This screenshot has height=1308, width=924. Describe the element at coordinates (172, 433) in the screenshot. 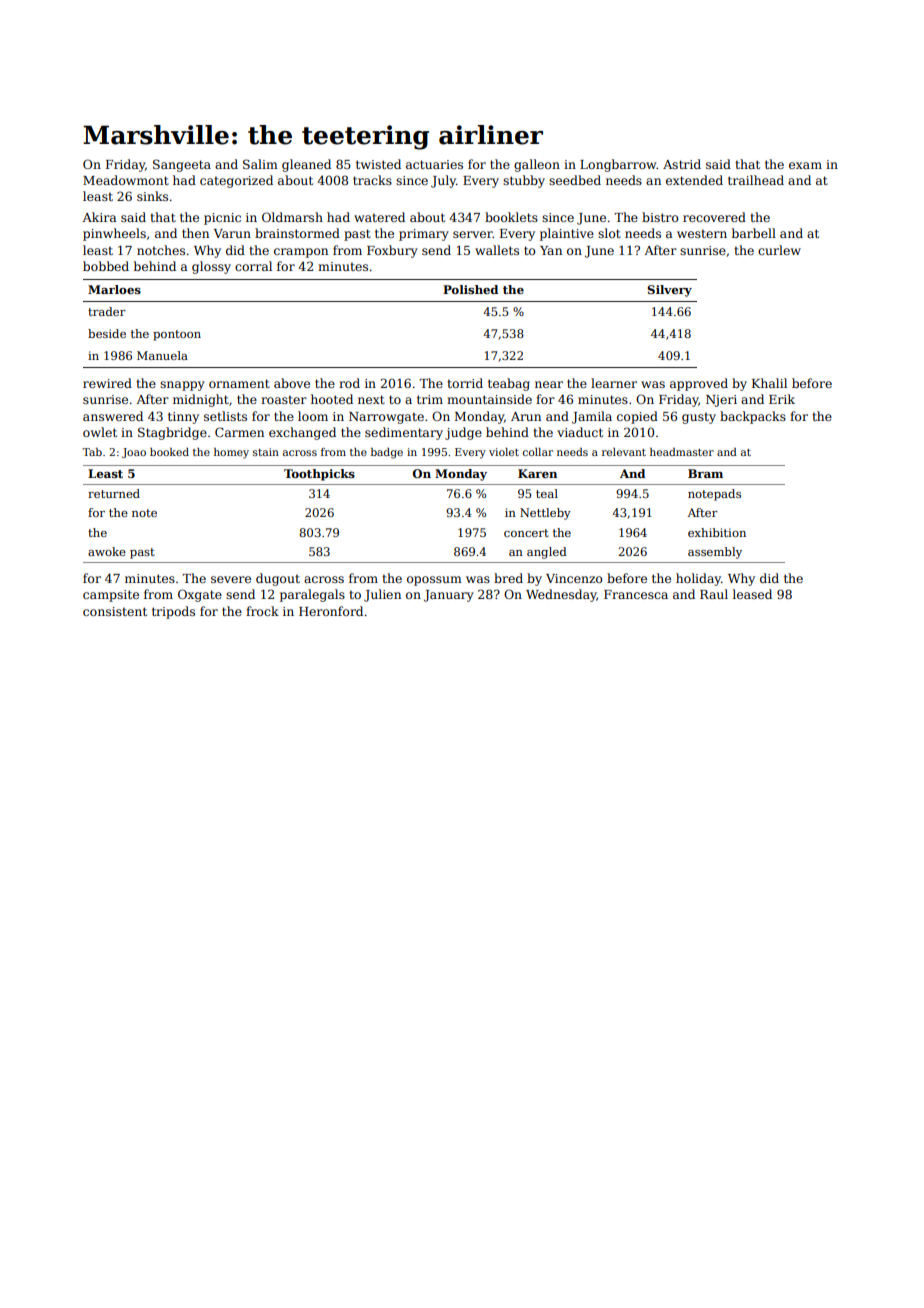

I see `Stagbridge` at that location.
